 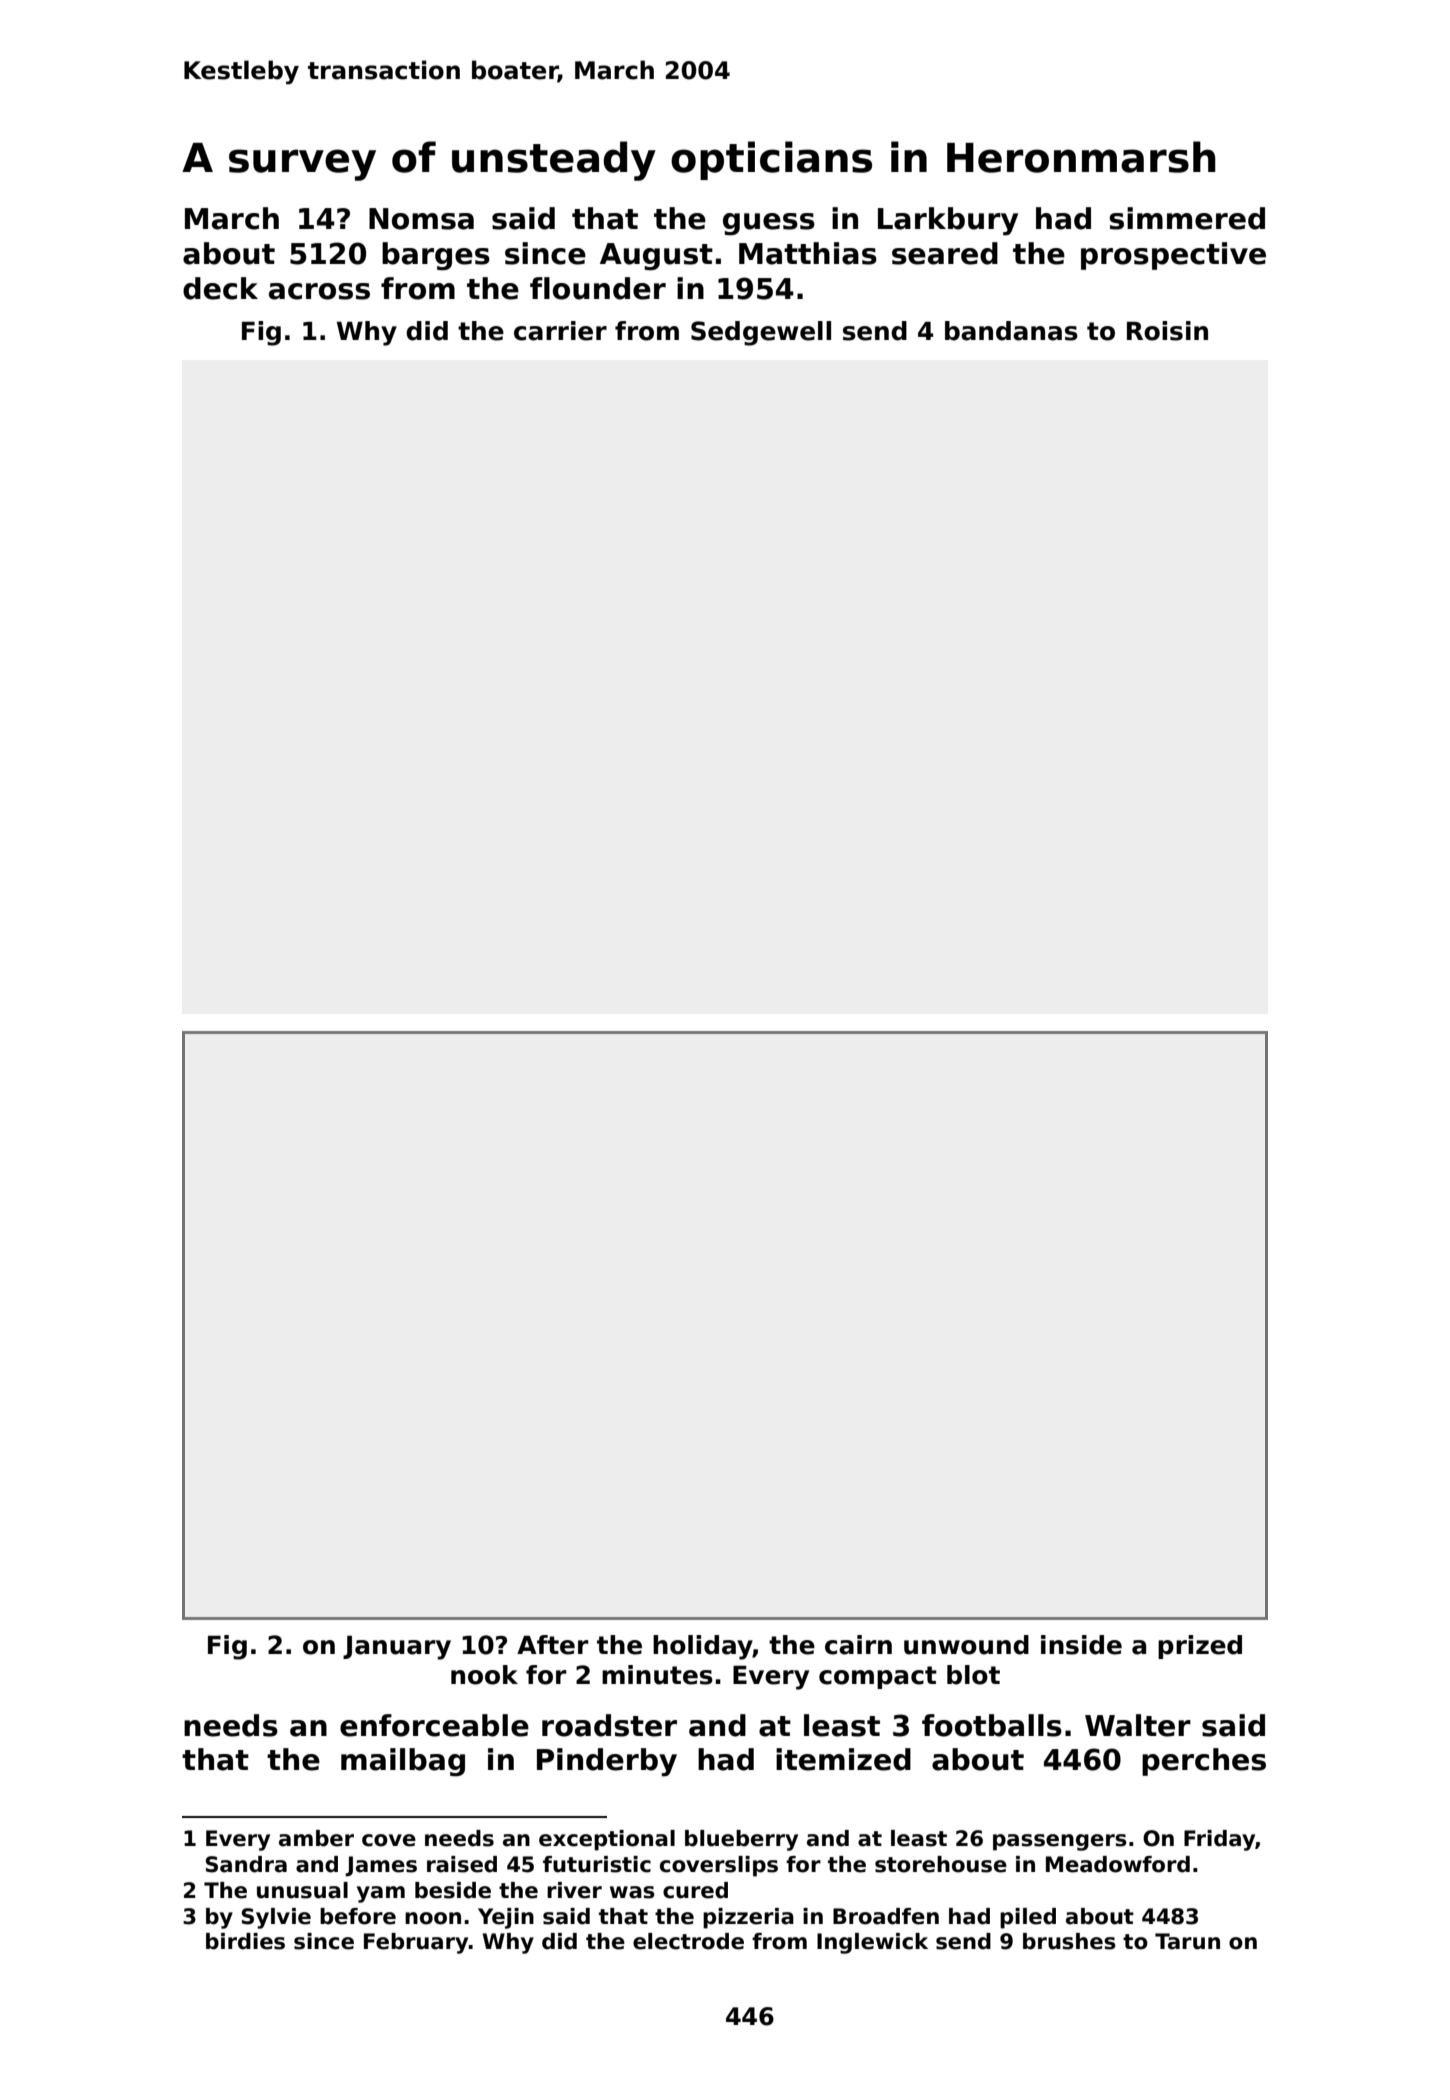 I want to click on inside, so click(x=1081, y=1645).
